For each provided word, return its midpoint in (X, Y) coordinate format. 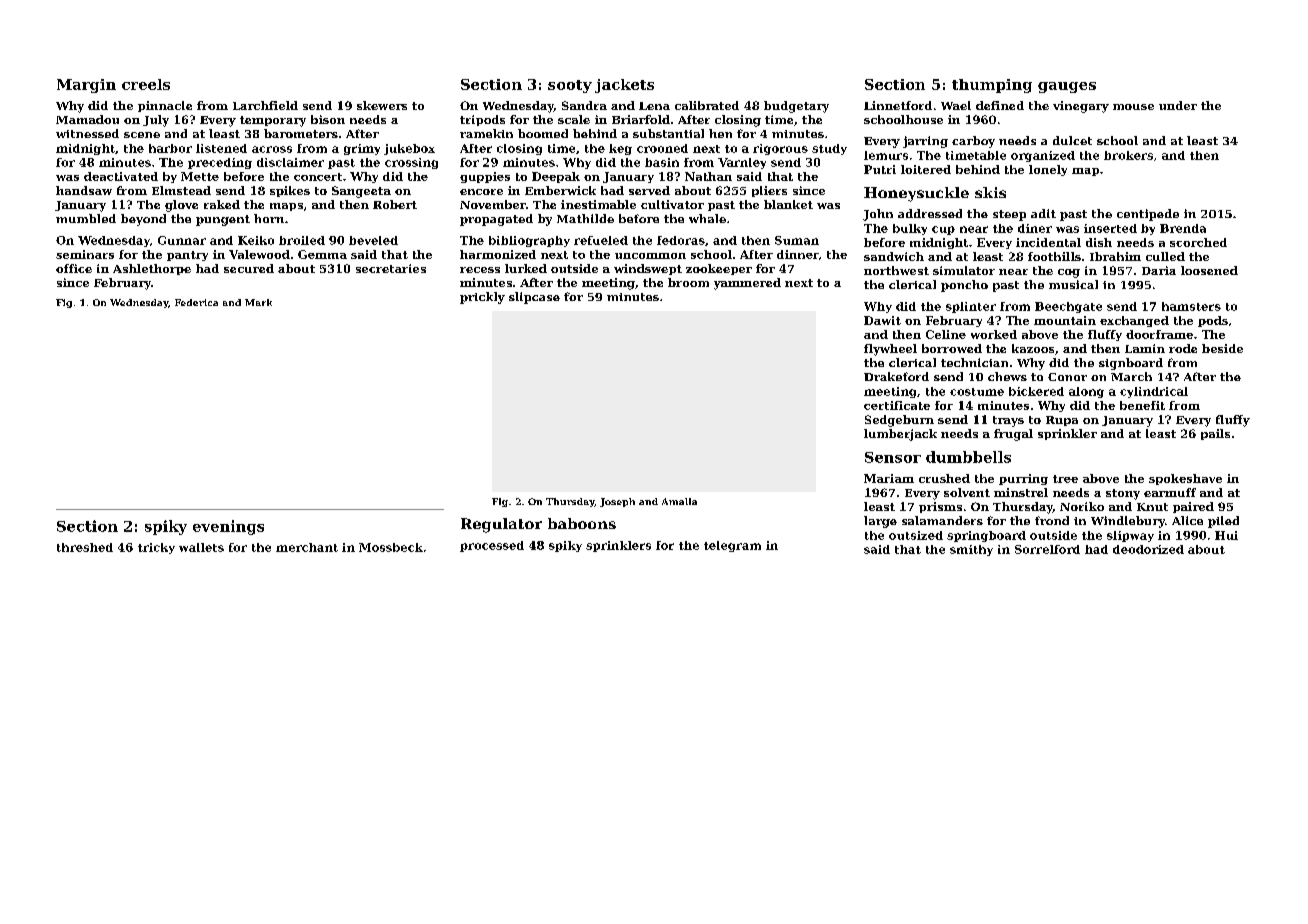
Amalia (679, 501)
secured (249, 268)
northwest (896, 270)
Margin (86, 86)
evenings (228, 527)
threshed (85, 547)
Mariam (889, 478)
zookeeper (719, 269)
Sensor (893, 457)
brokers (1128, 155)
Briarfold (641, 119)
